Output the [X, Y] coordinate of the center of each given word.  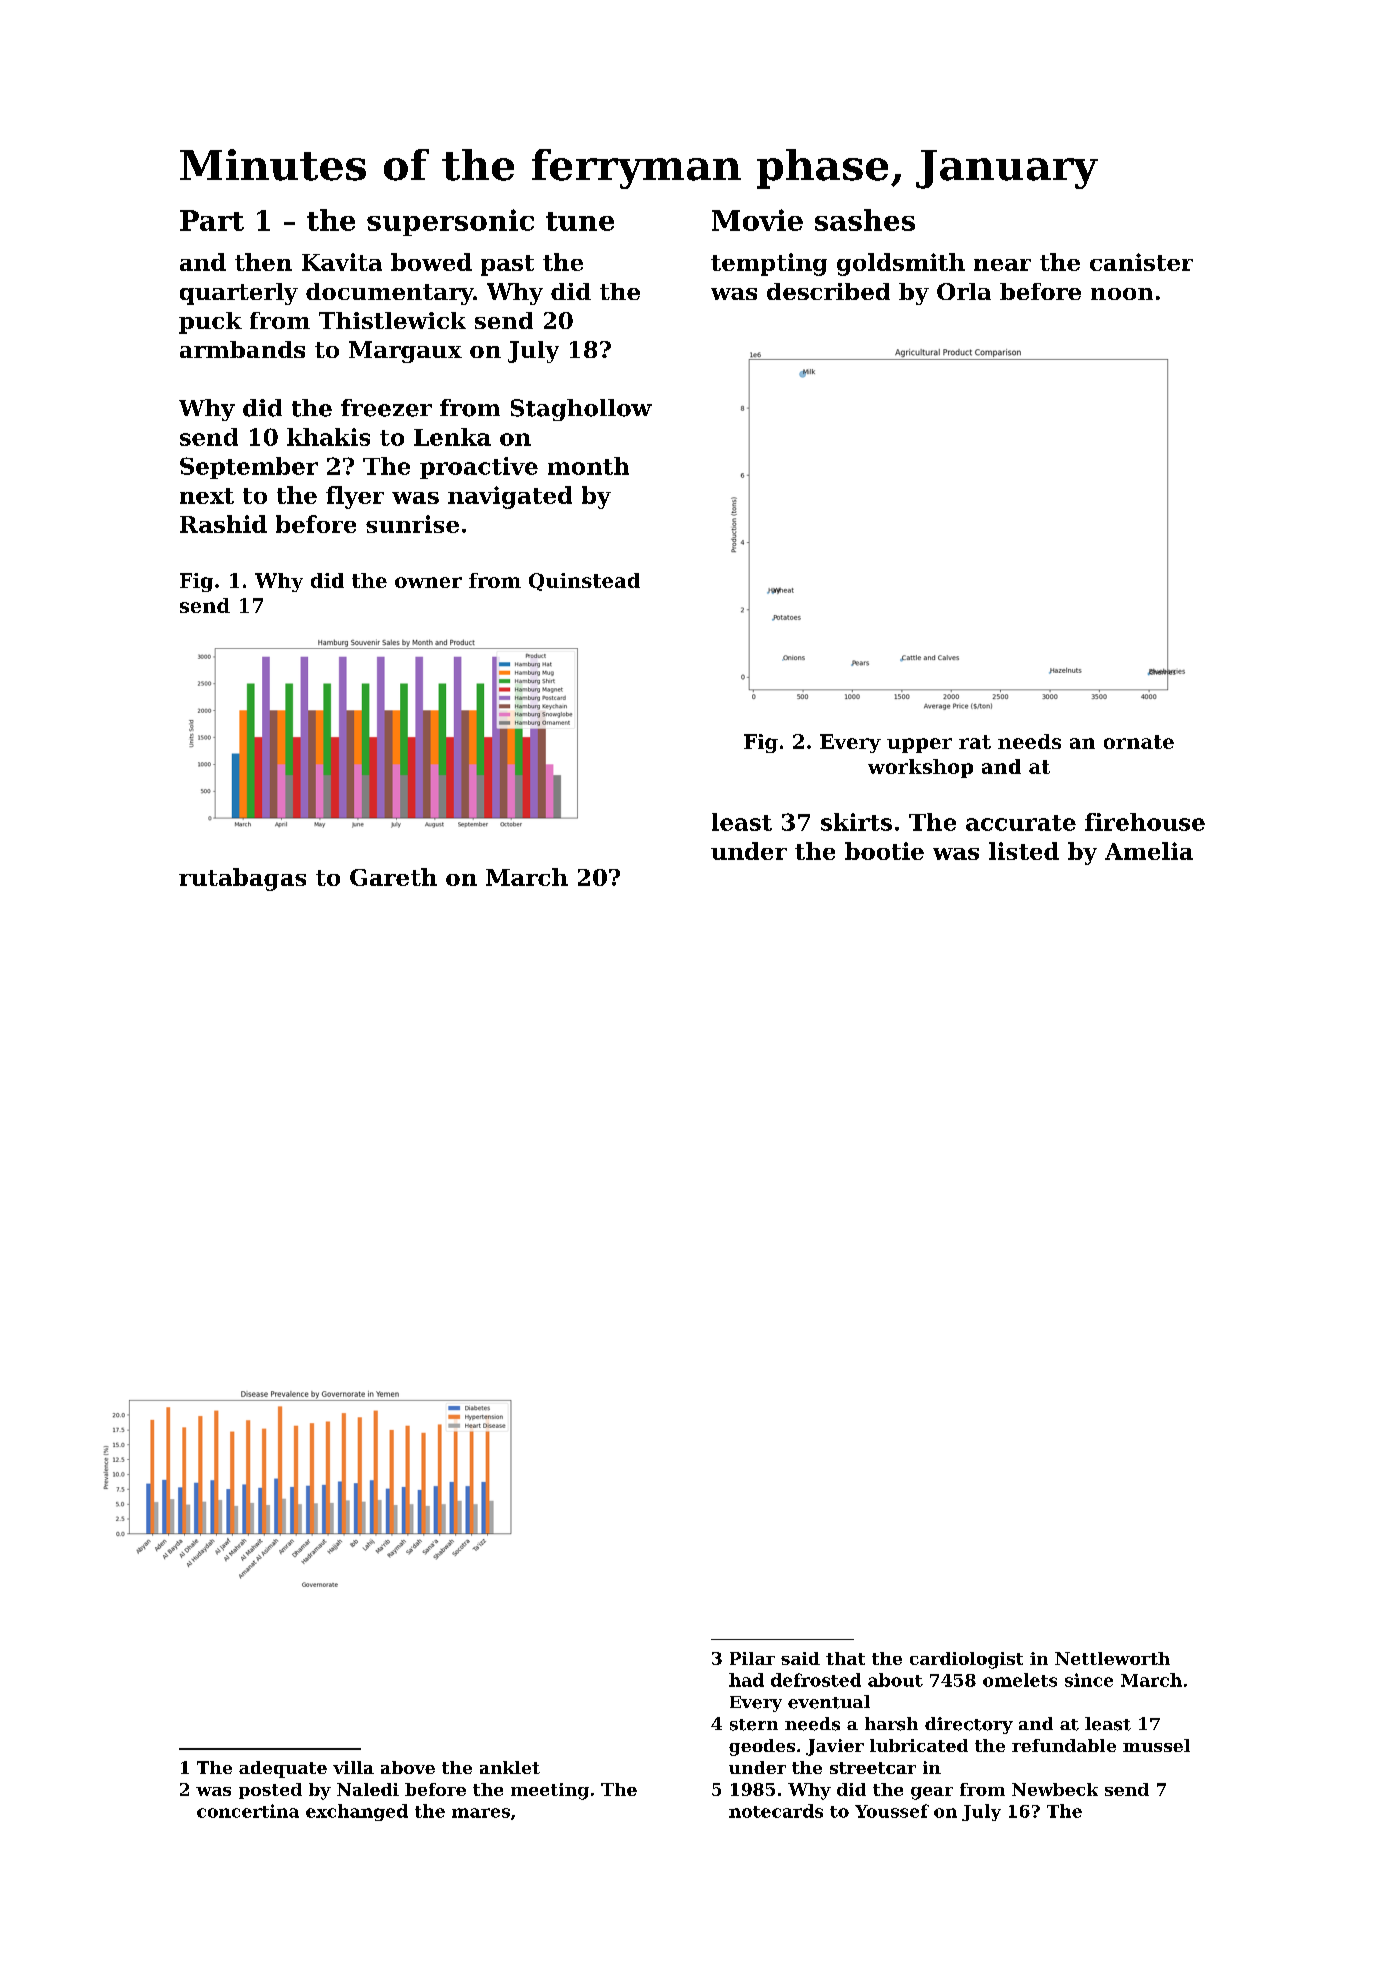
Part [212, 220]
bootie [884, 851]
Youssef [892, 1811]
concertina [248, 1811]
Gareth [393, 877]
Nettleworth [1112, 1658]
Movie [757, 220]
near [1002, 265]
